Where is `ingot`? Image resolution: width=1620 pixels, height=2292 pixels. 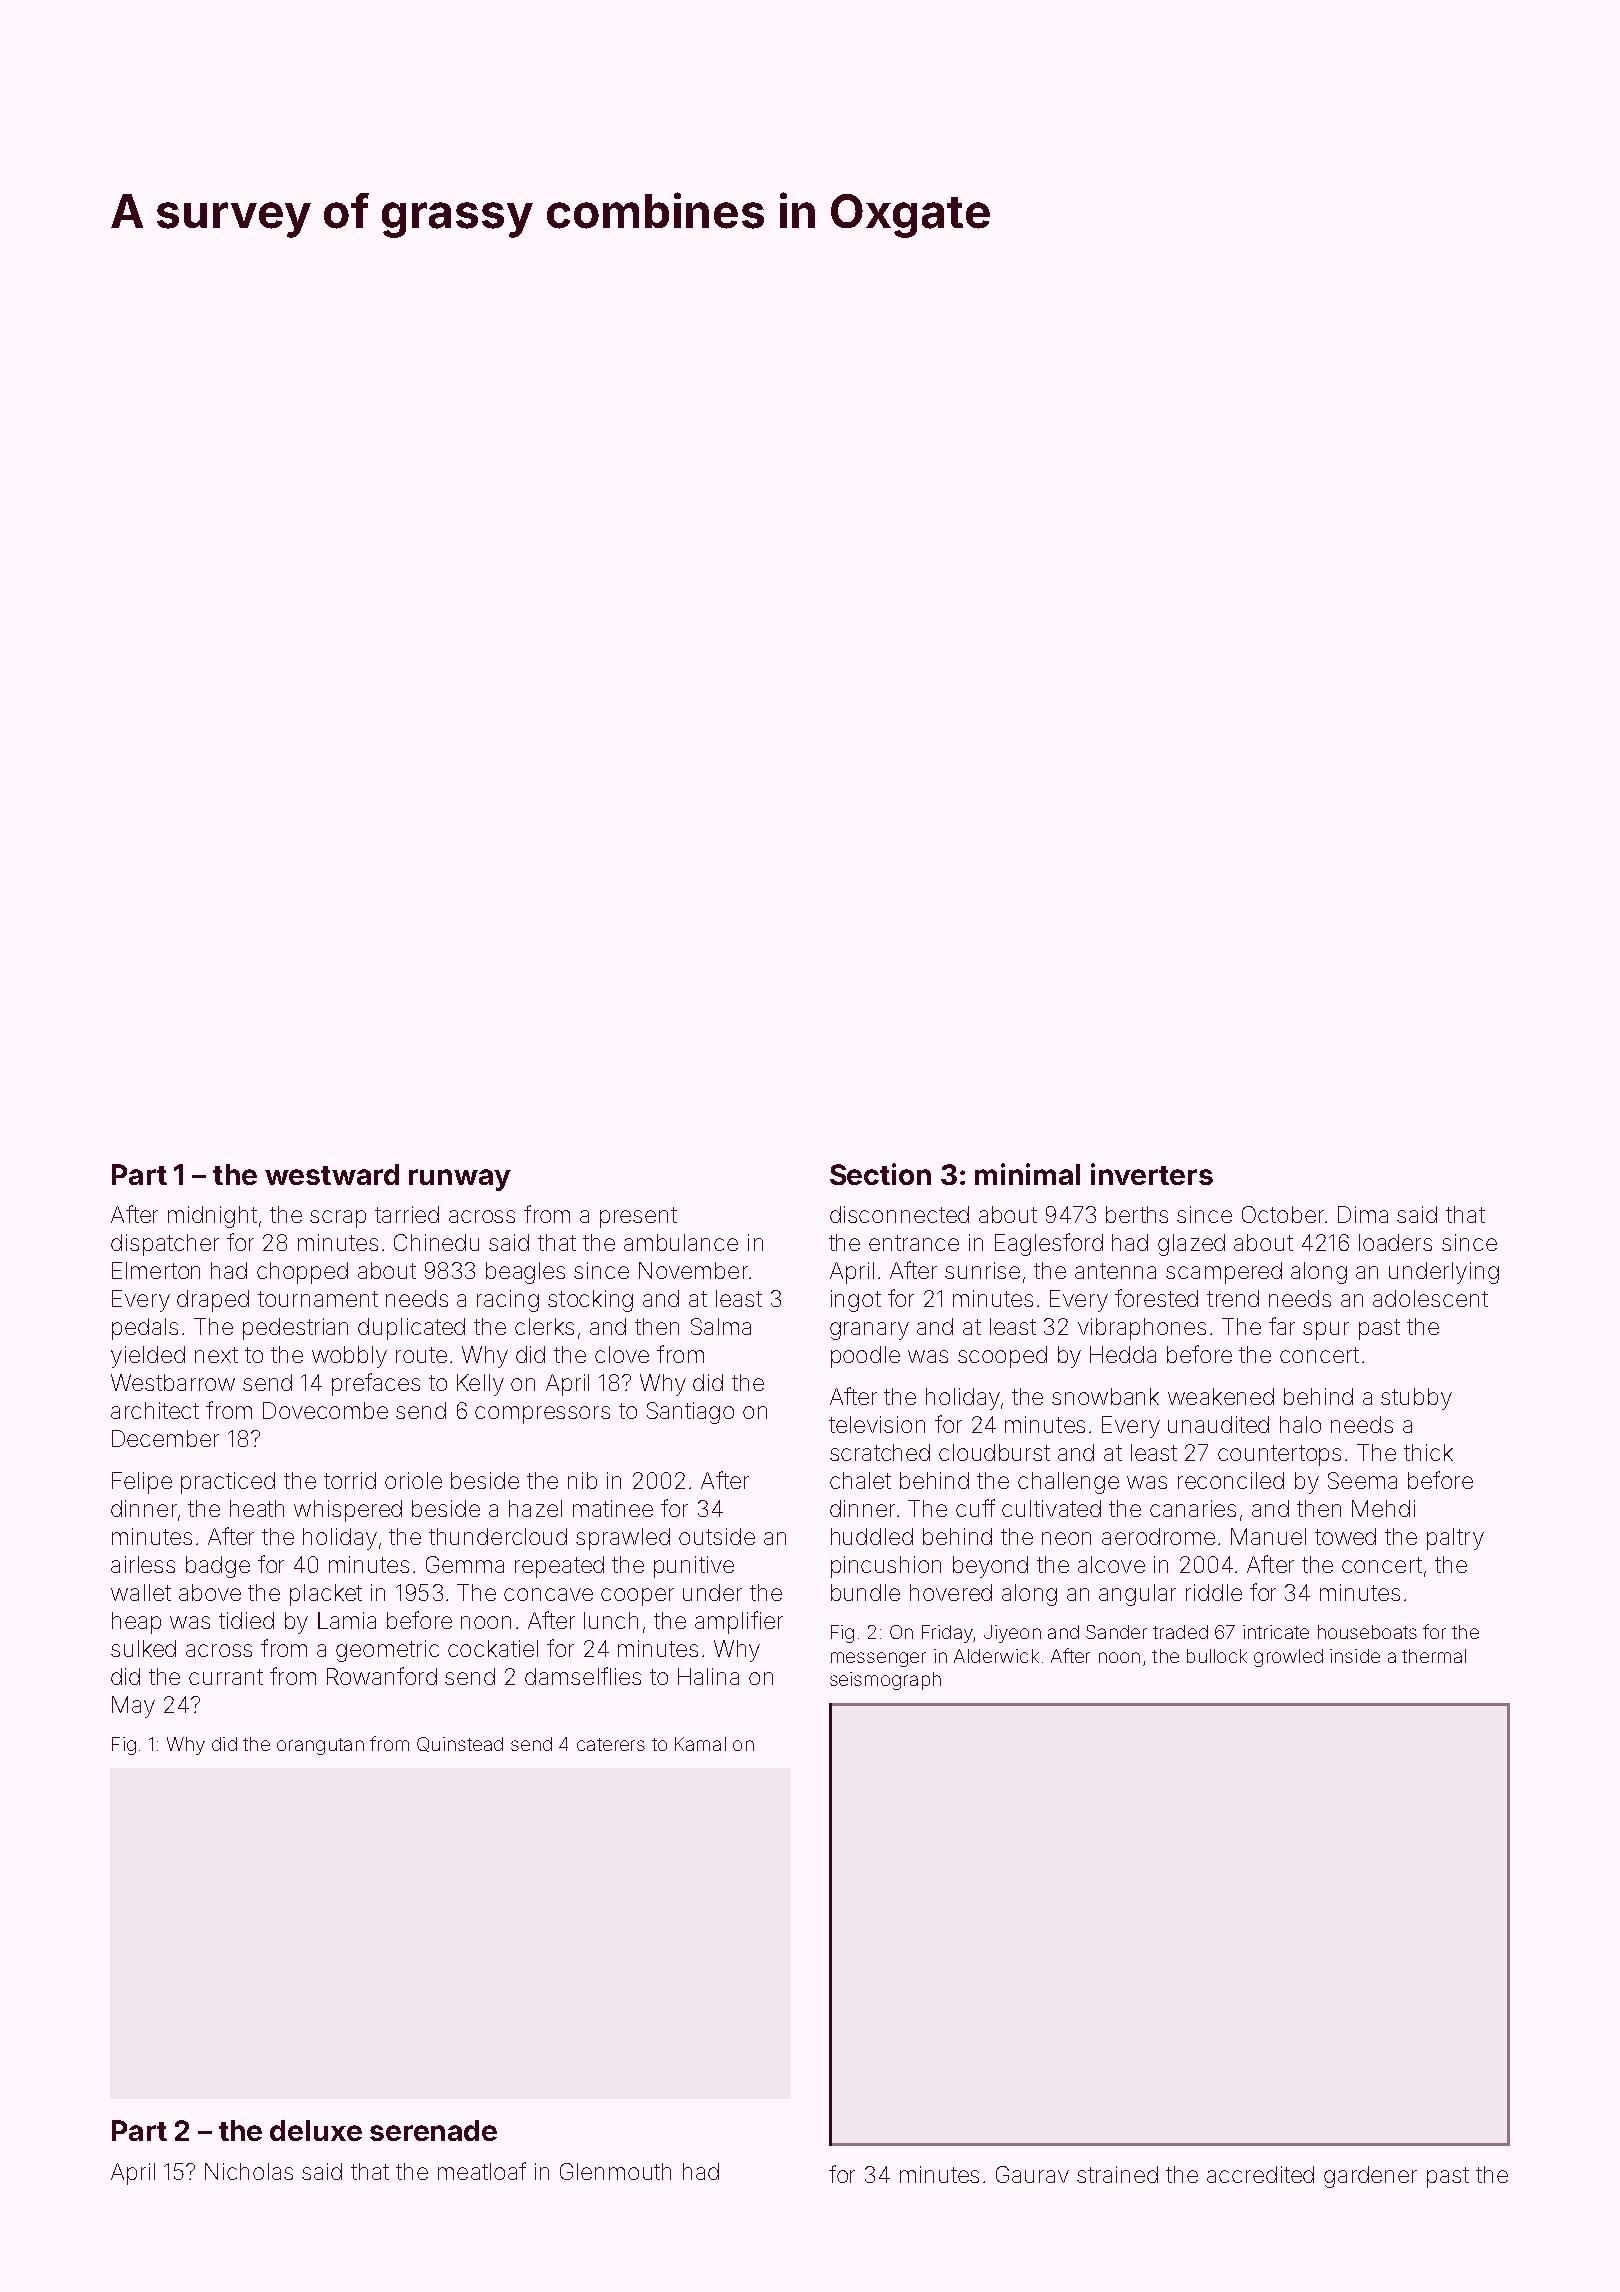
ingot is located at coordinates (856, 1301).
